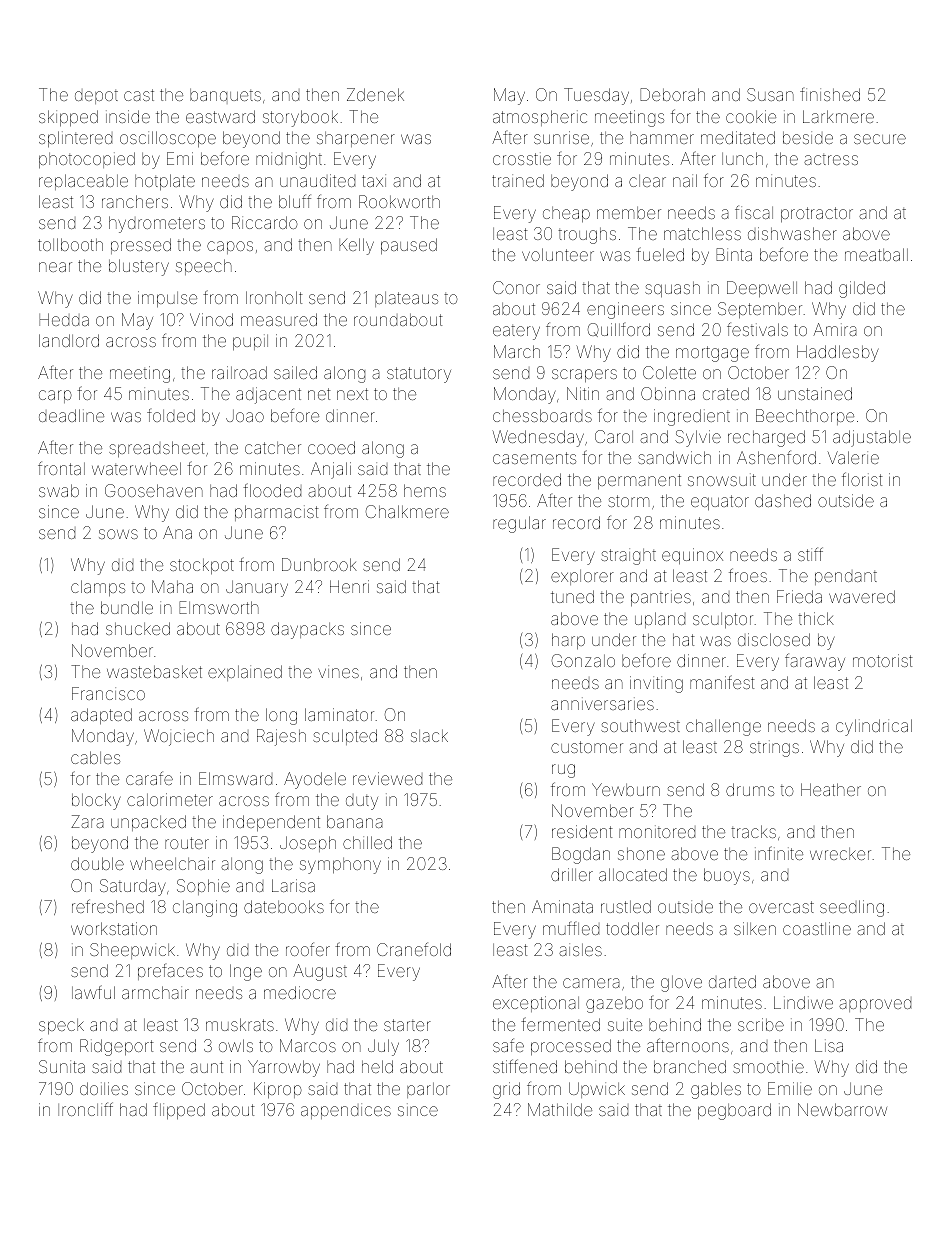 The image size is (952, 1233). I want to click on sculptor, so click(723, 620).
